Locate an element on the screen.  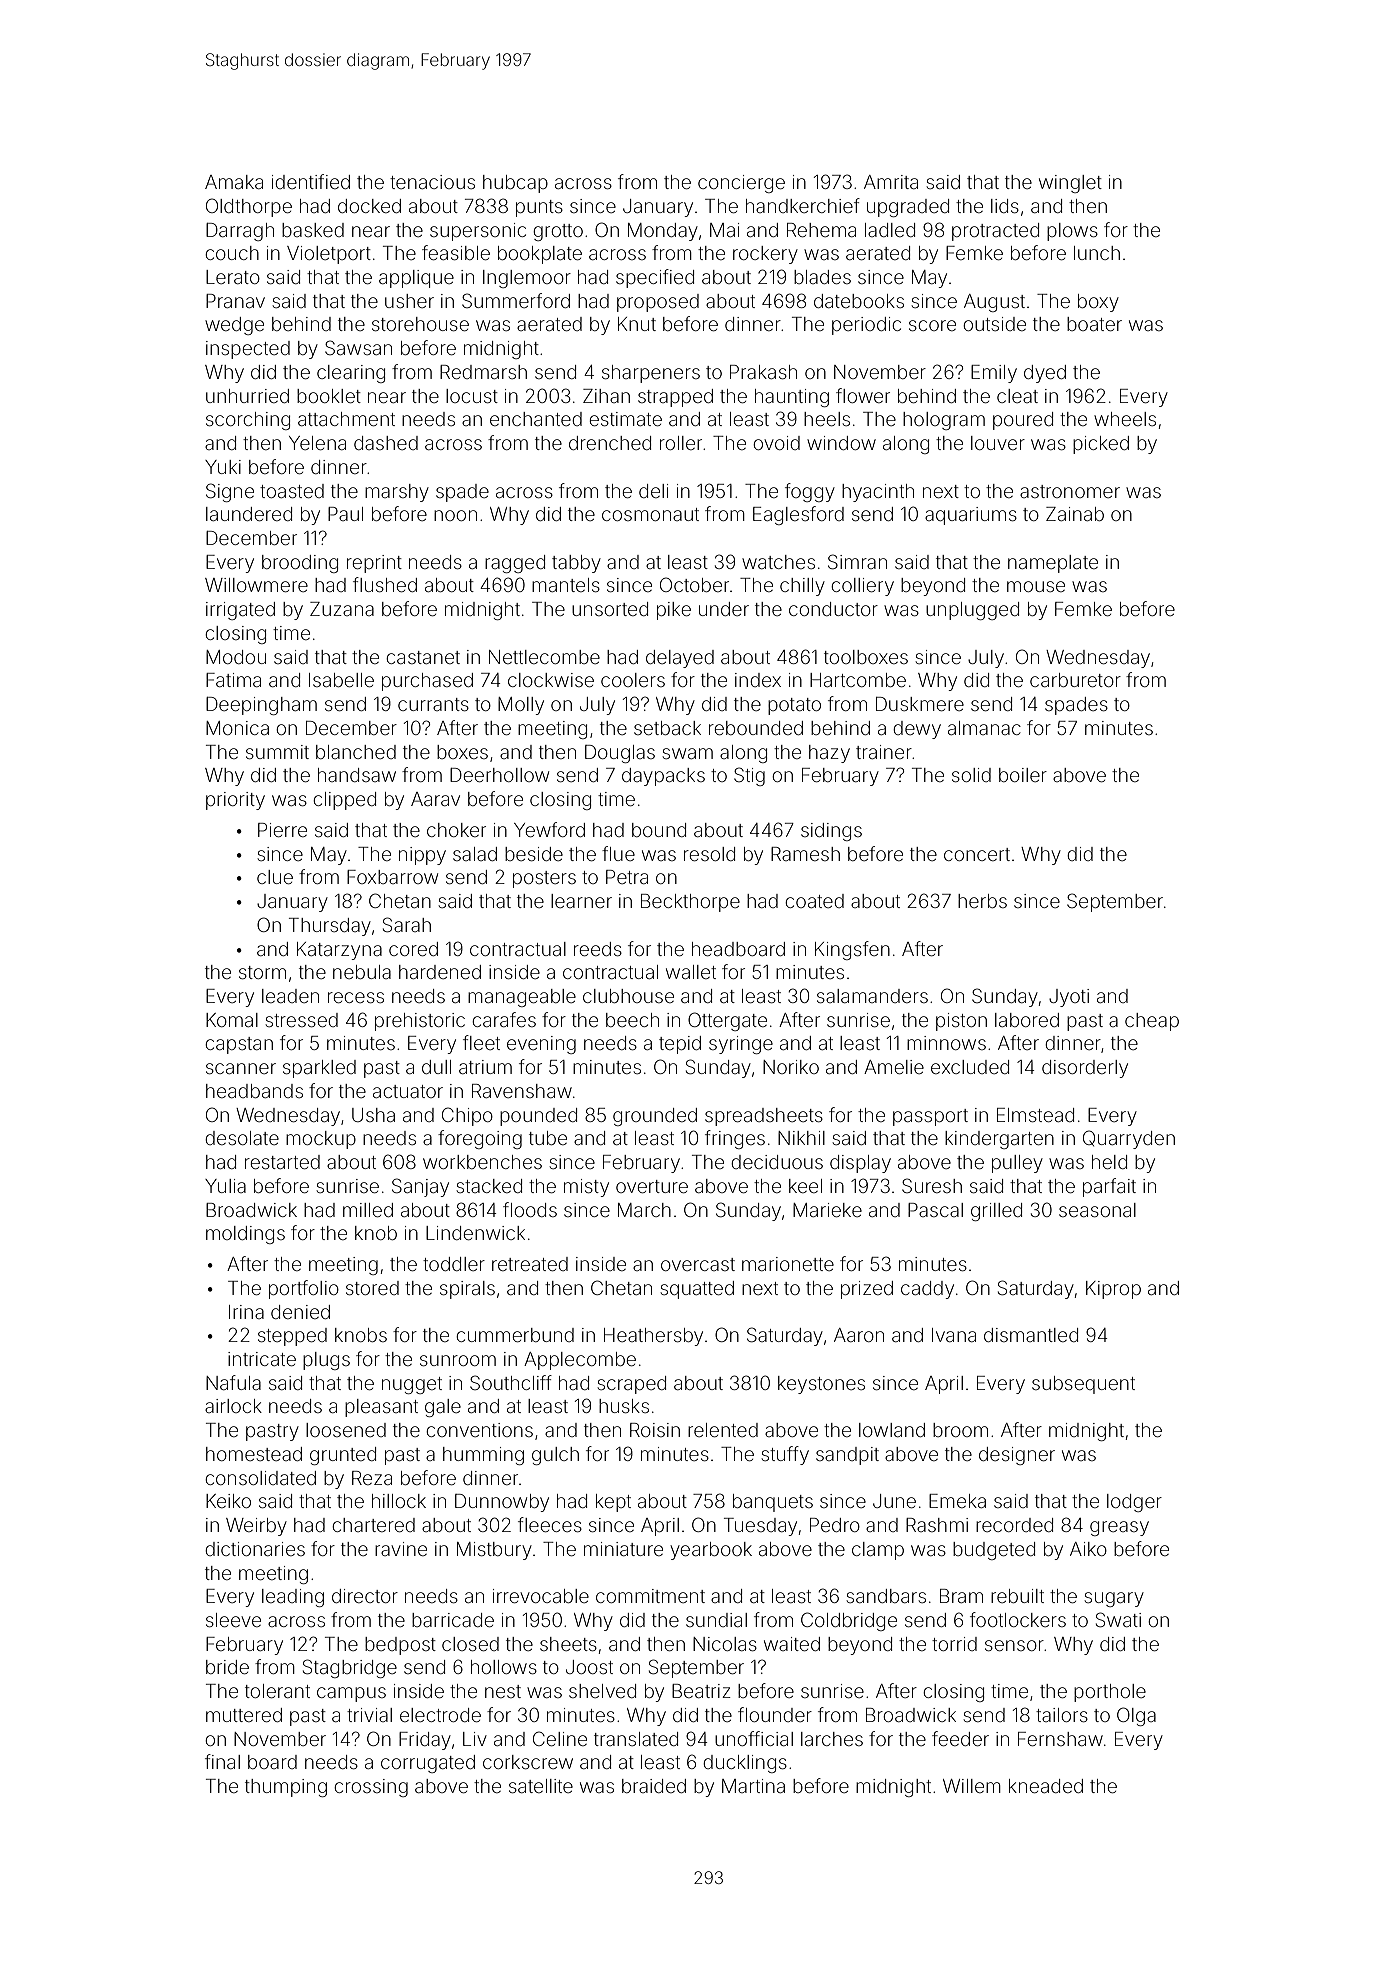
cheap is located at coordinates (1152, 1022).
